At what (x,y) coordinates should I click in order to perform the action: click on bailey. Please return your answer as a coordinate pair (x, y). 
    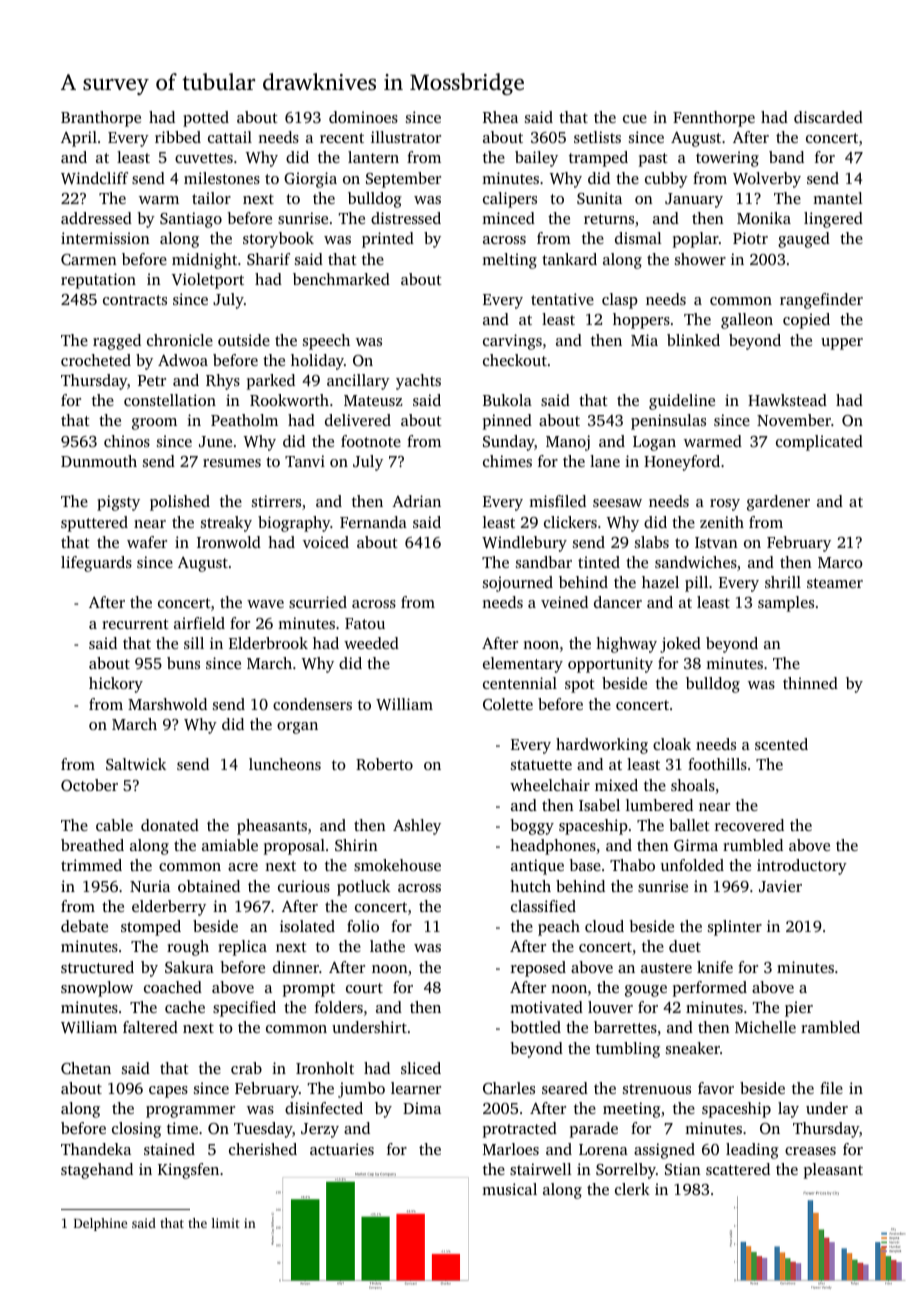
    Looking at the image, I should click on (536, 159).
